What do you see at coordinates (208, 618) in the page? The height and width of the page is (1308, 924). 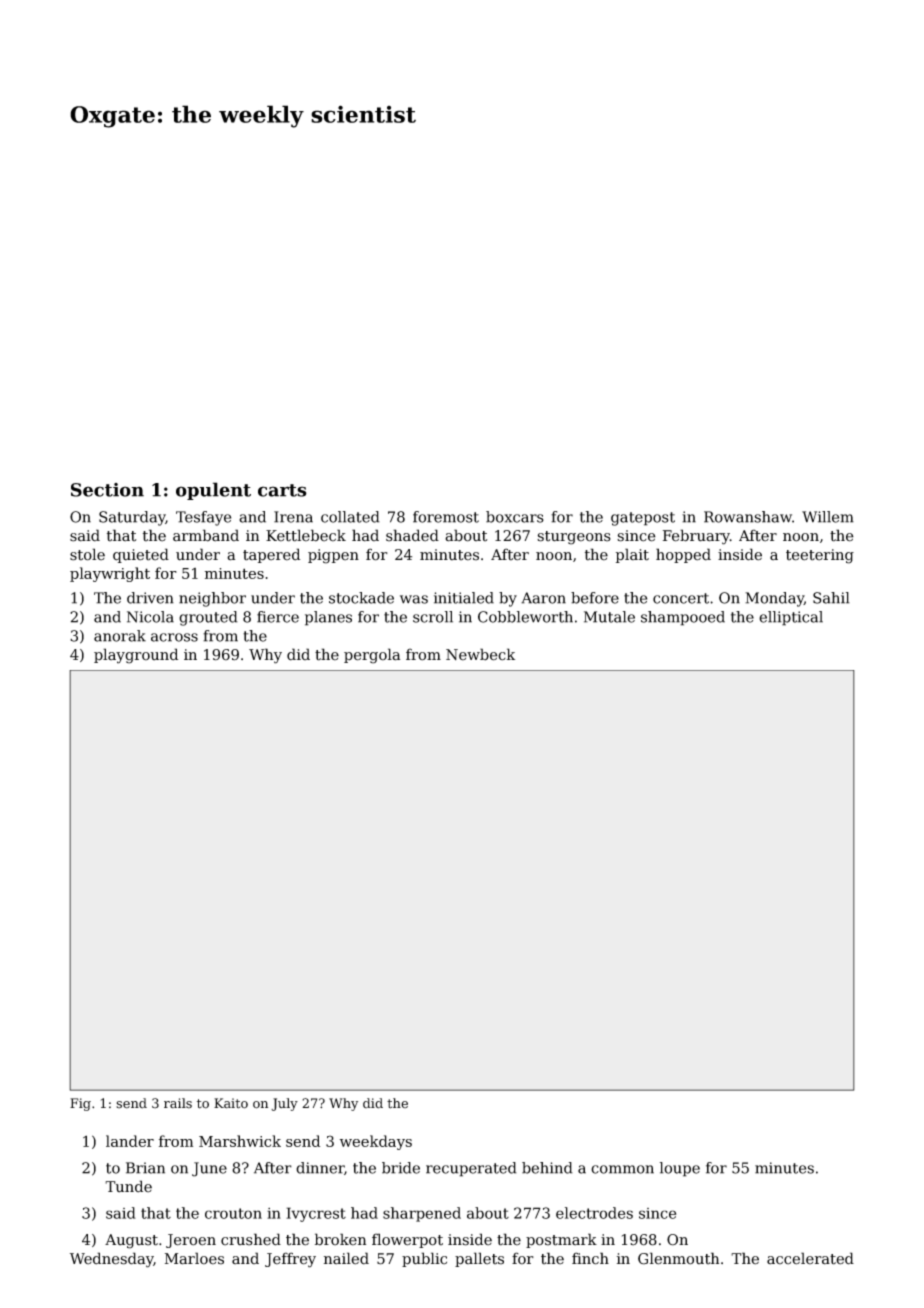 I see `grouted` at bounding box center [208, 618].
